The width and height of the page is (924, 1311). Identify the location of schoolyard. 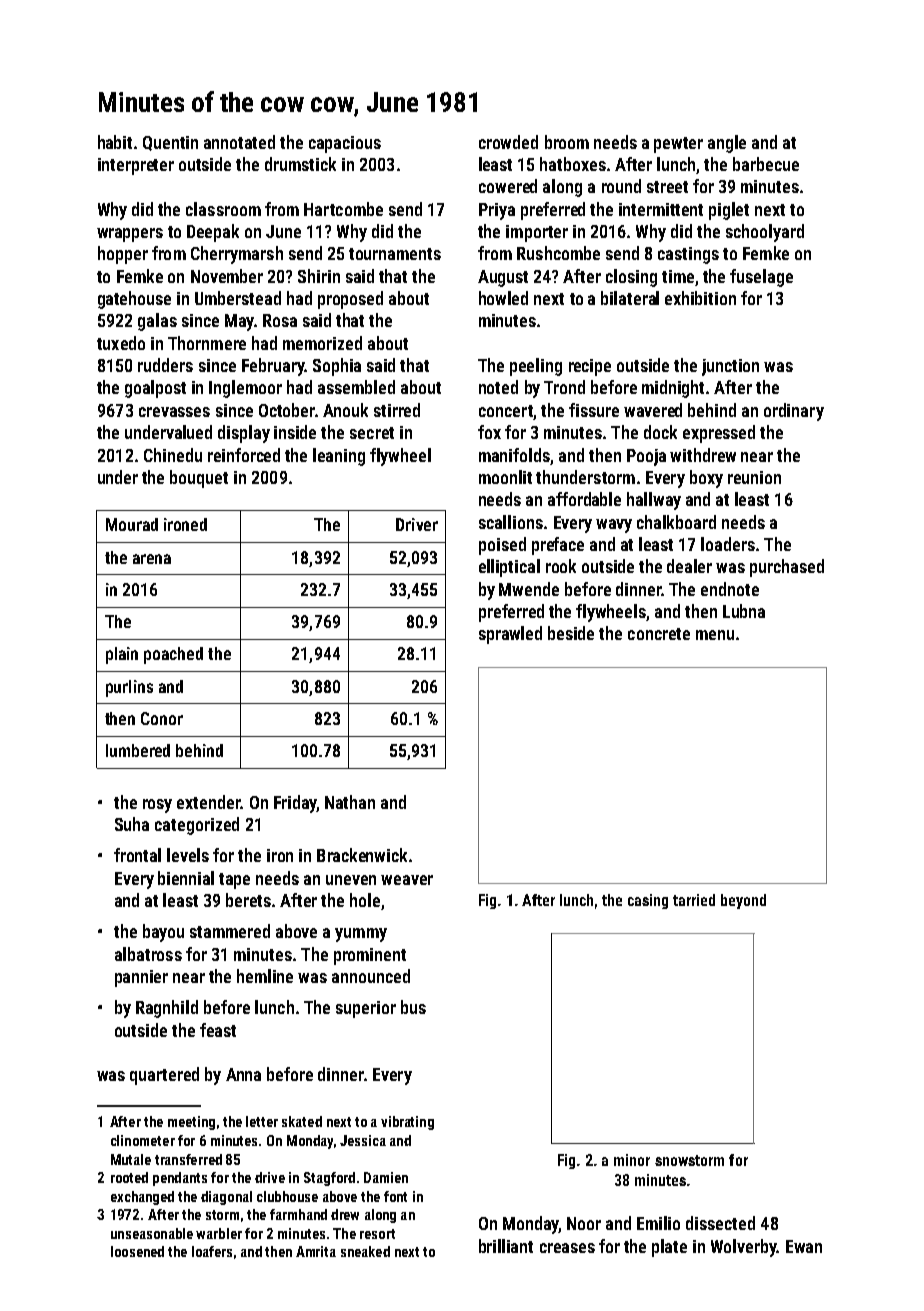
(765, 233).
